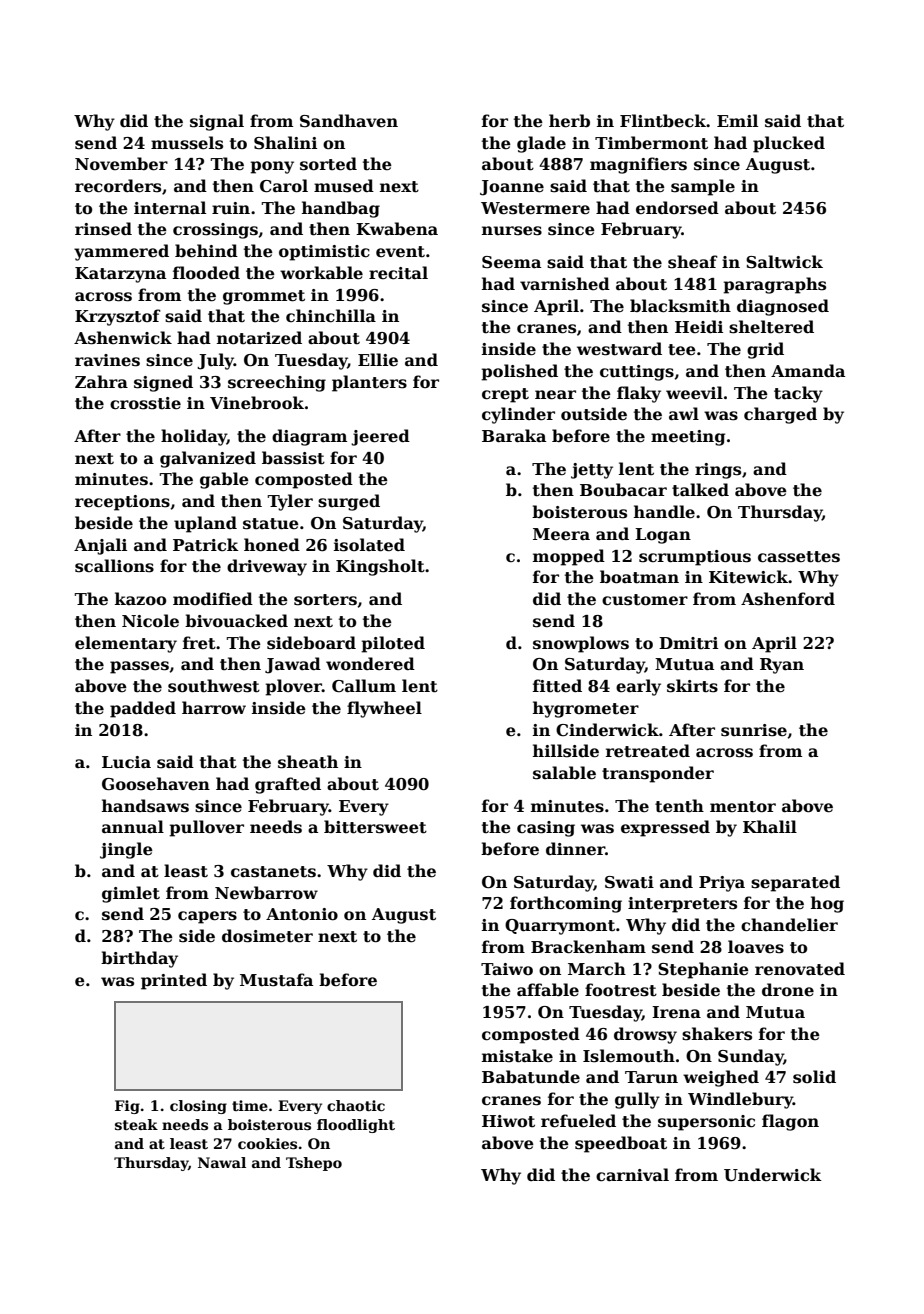 Image resolution: width=924 pixels, height=1314 pixels. Describe the element at coordinates (632, 1175) in the document. I see `carnival` at that location.
